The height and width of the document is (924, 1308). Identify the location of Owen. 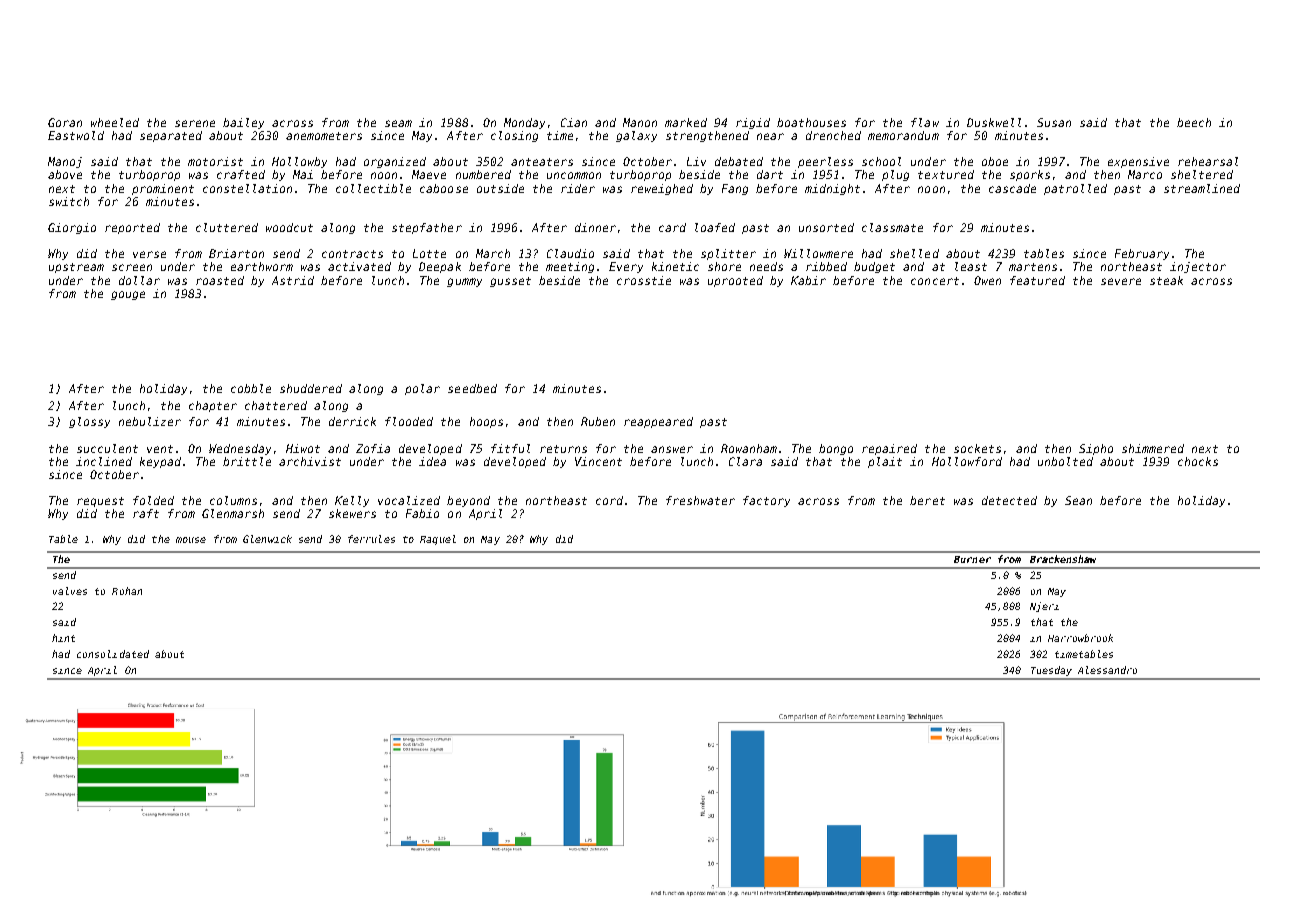
(987, 280).
